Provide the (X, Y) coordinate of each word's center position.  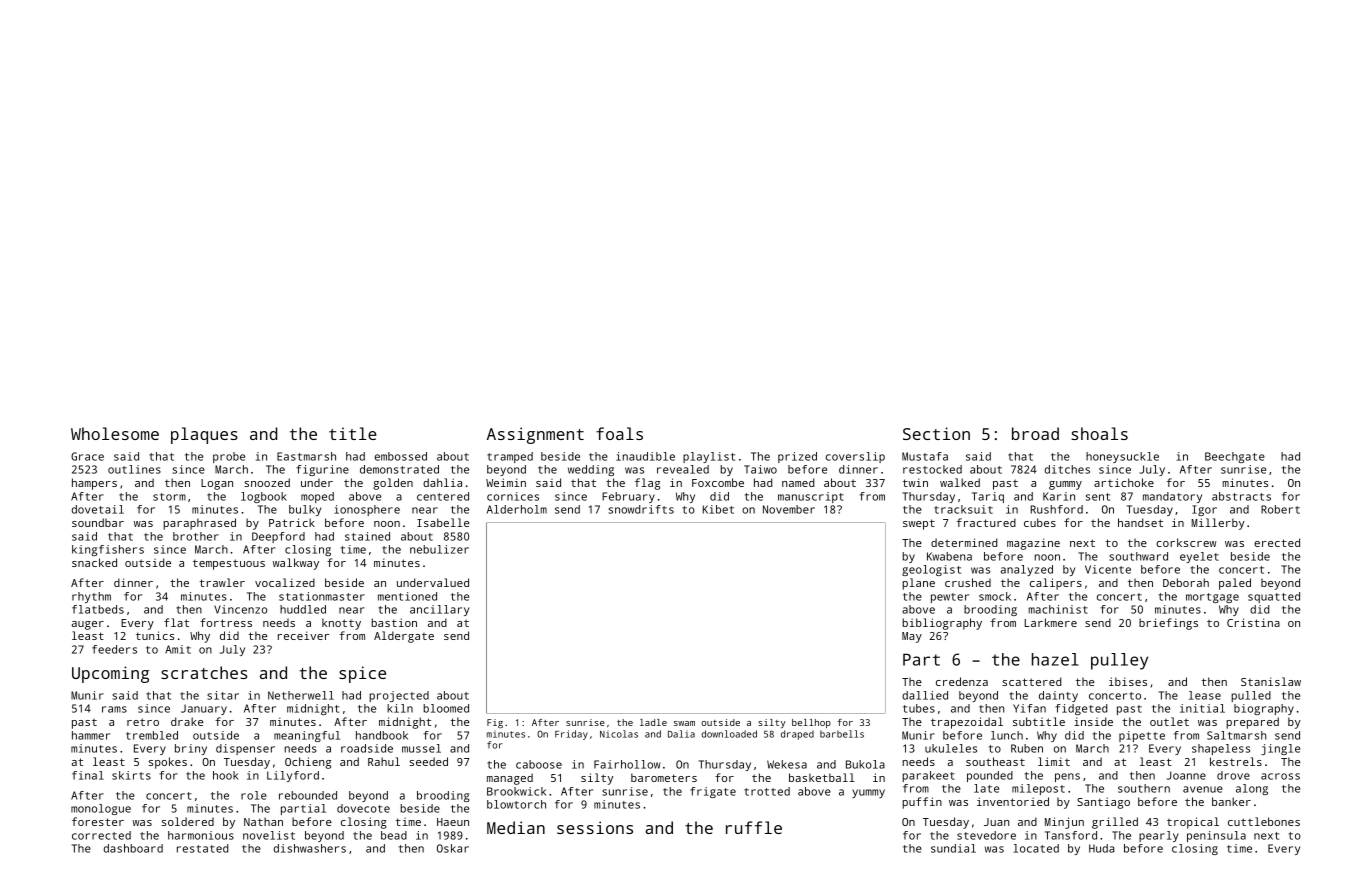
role (254, 795)
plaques (204, 435)
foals (619, 433)
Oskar (453, 848)
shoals (1099, 433)
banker (1231, 801)
